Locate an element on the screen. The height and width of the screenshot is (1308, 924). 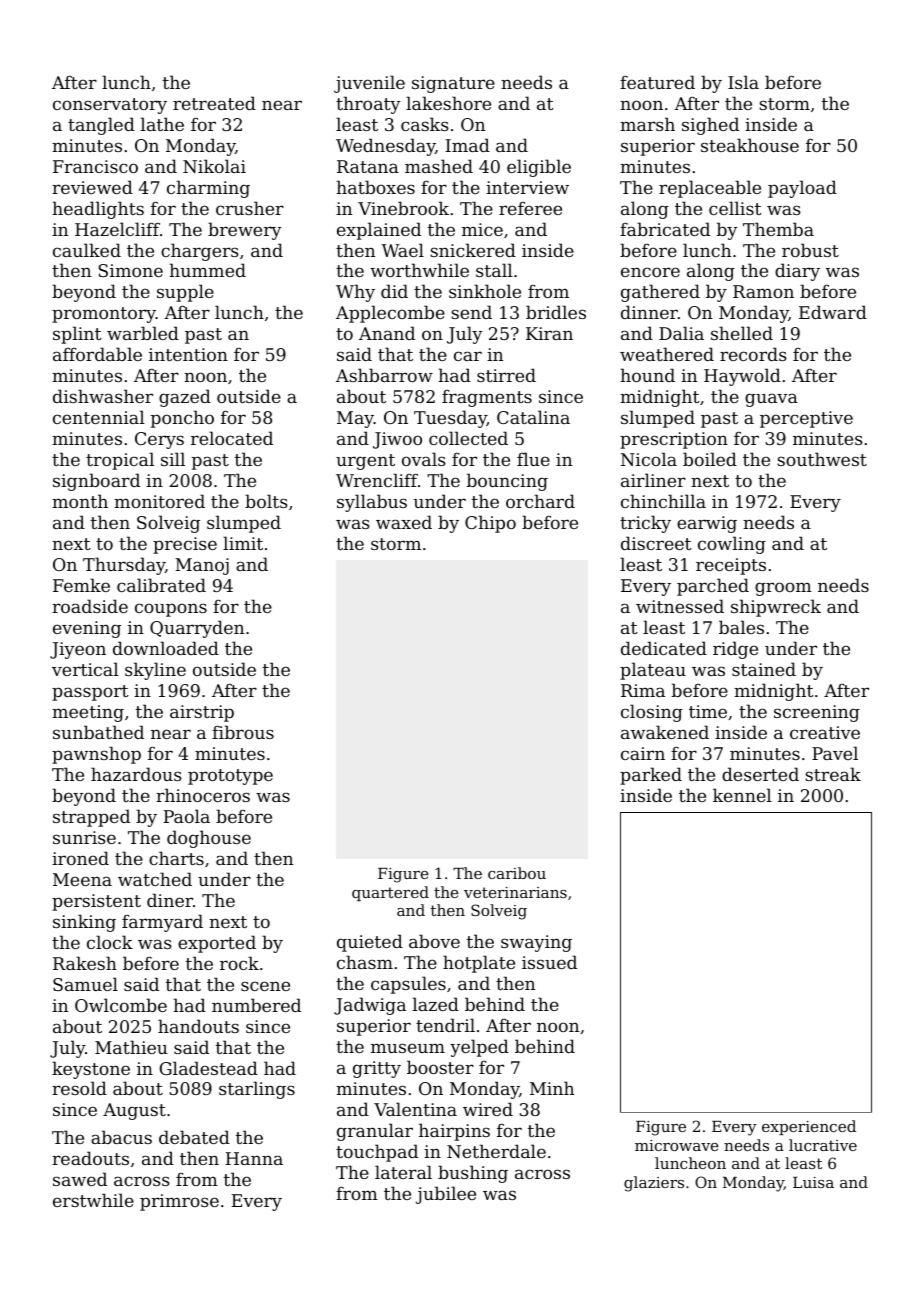
conservatory is located at coordinates (110, 106).
